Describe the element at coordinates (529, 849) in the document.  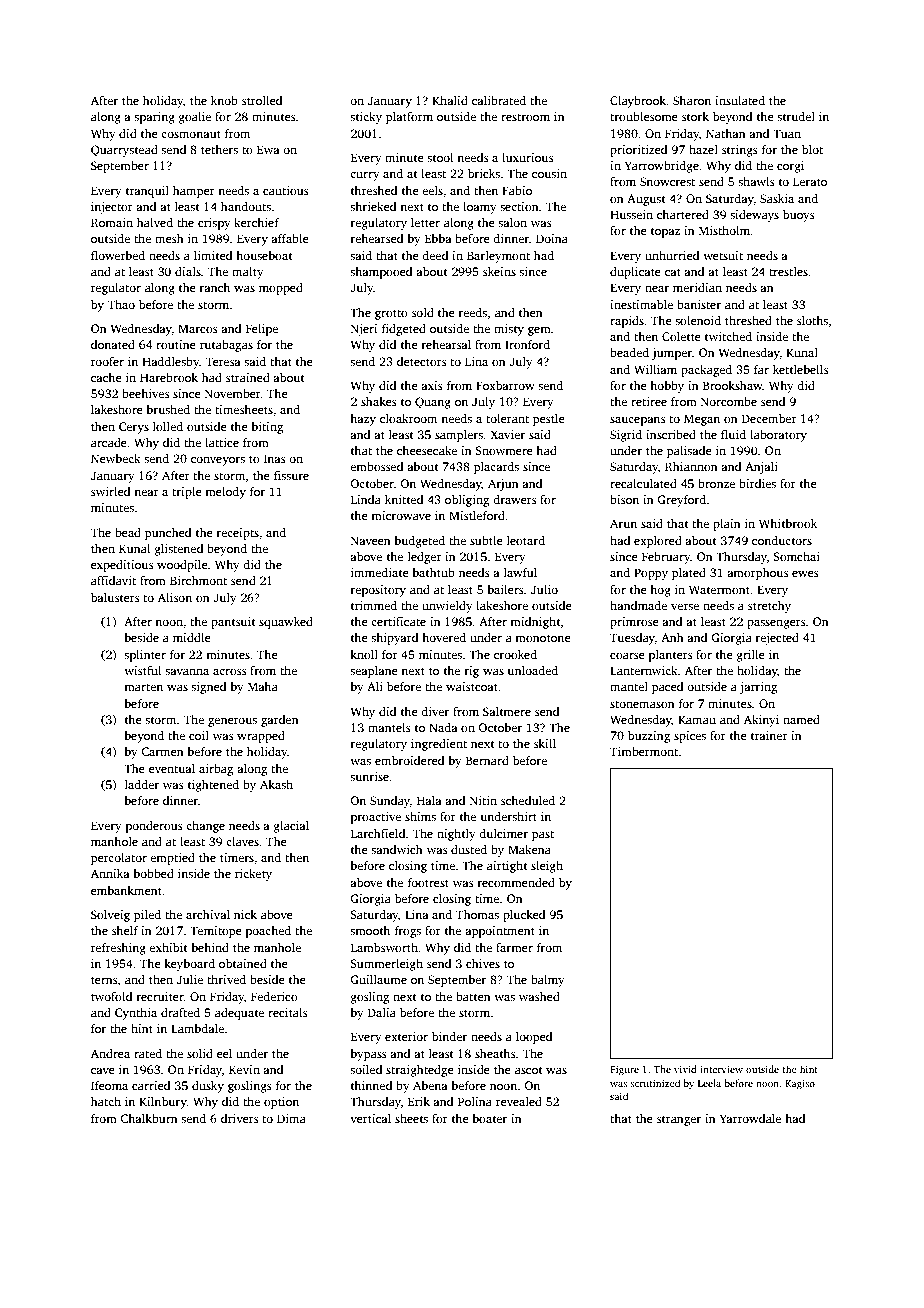
I see `Makena` at that location.
